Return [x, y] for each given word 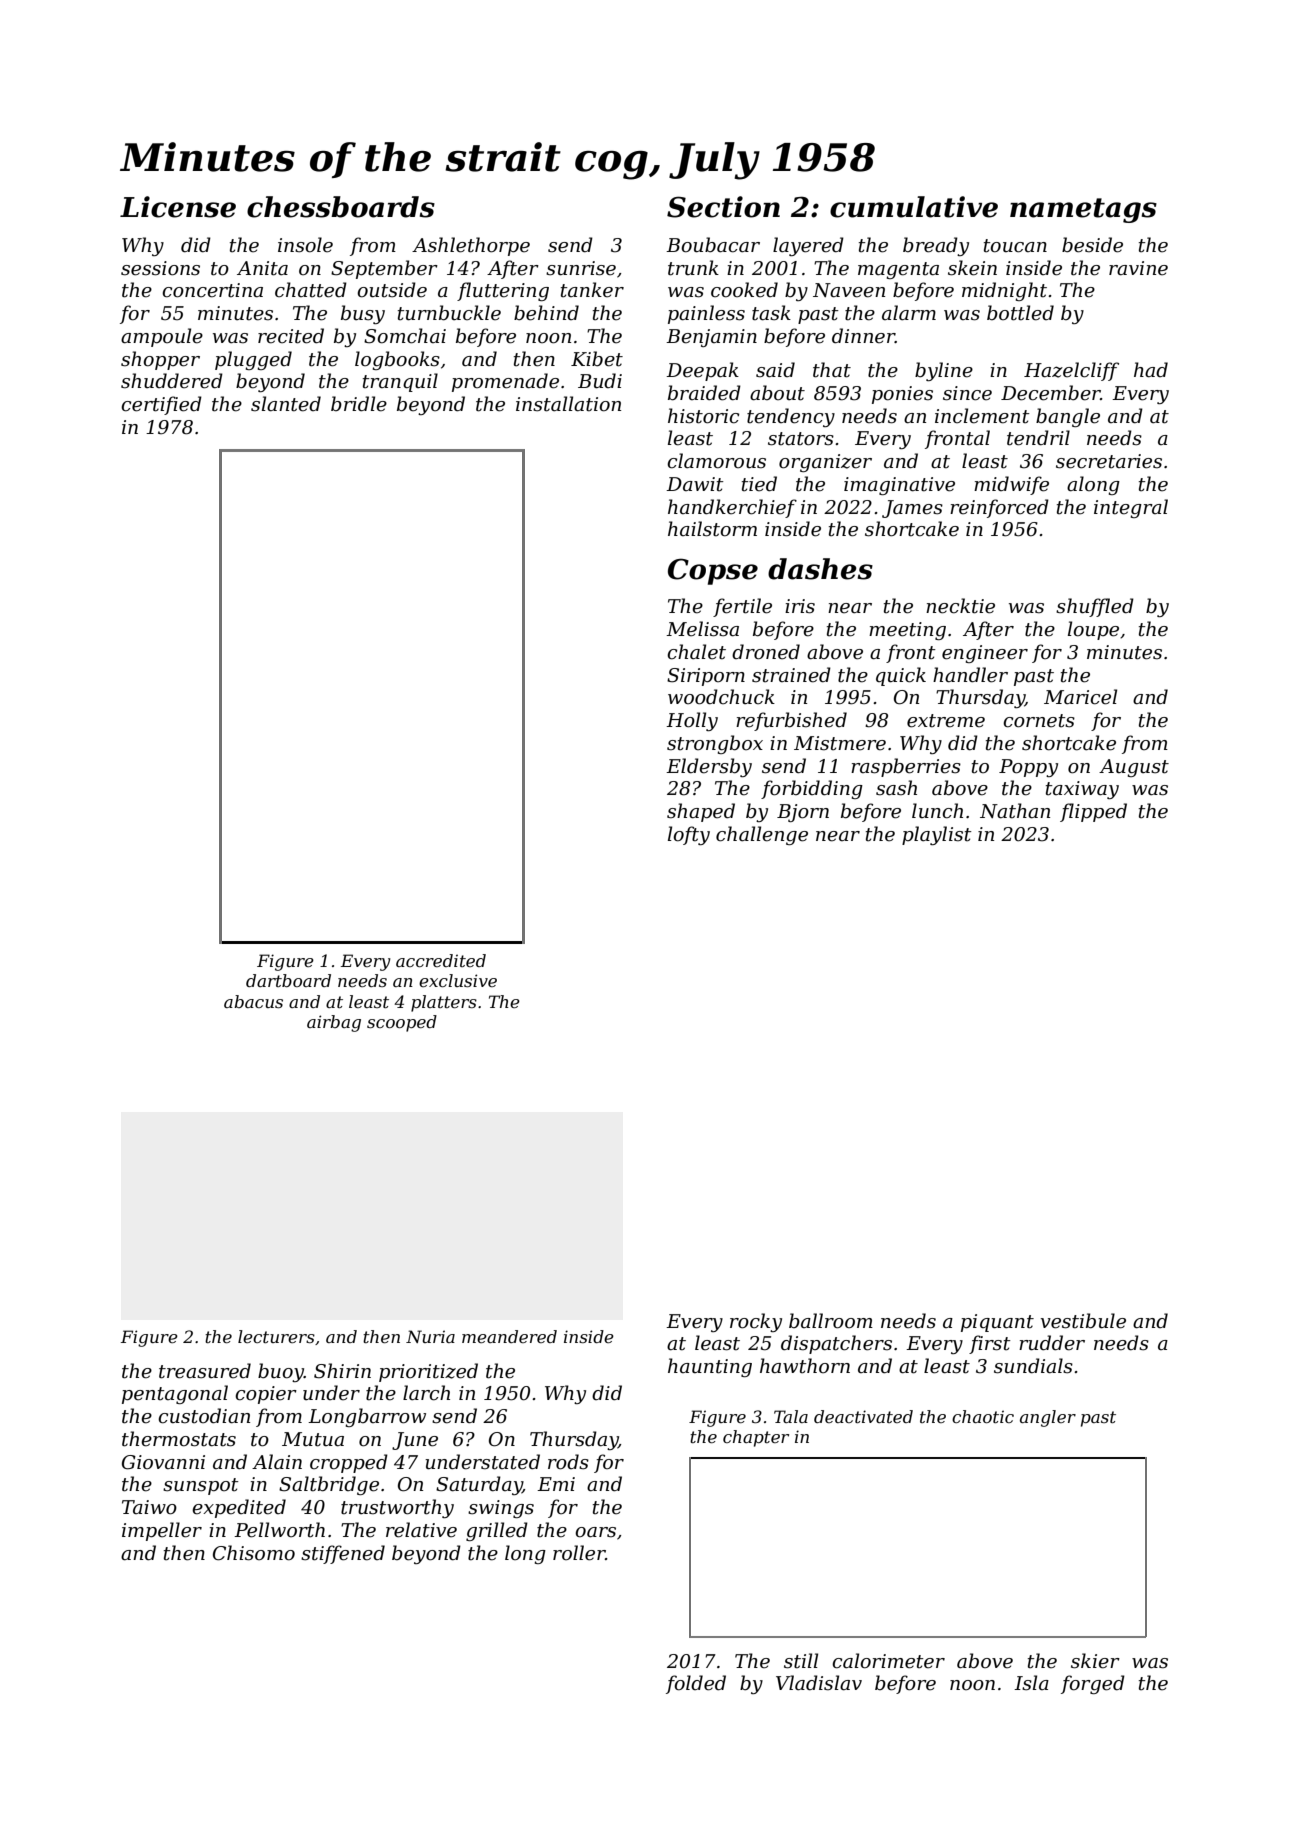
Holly [692, 721]
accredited [441, 960]
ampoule [162, 337]
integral [1131, 508]
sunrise [581, 268]
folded [696, 1684]
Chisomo [254, 1553]
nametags [1083, 210]
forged [1093, 1684]
